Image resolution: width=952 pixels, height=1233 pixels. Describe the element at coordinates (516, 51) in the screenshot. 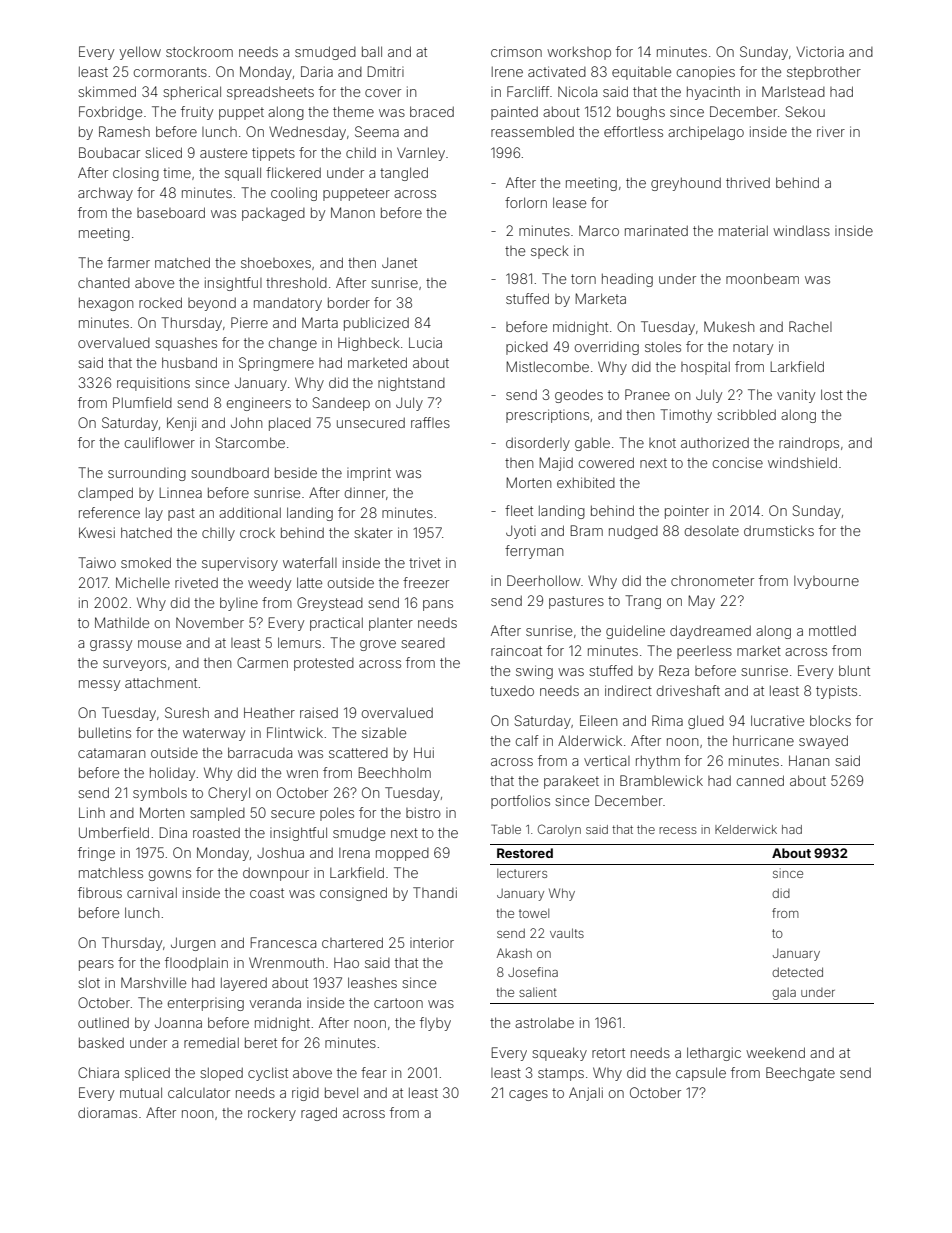

I see `crimson` at that location.
